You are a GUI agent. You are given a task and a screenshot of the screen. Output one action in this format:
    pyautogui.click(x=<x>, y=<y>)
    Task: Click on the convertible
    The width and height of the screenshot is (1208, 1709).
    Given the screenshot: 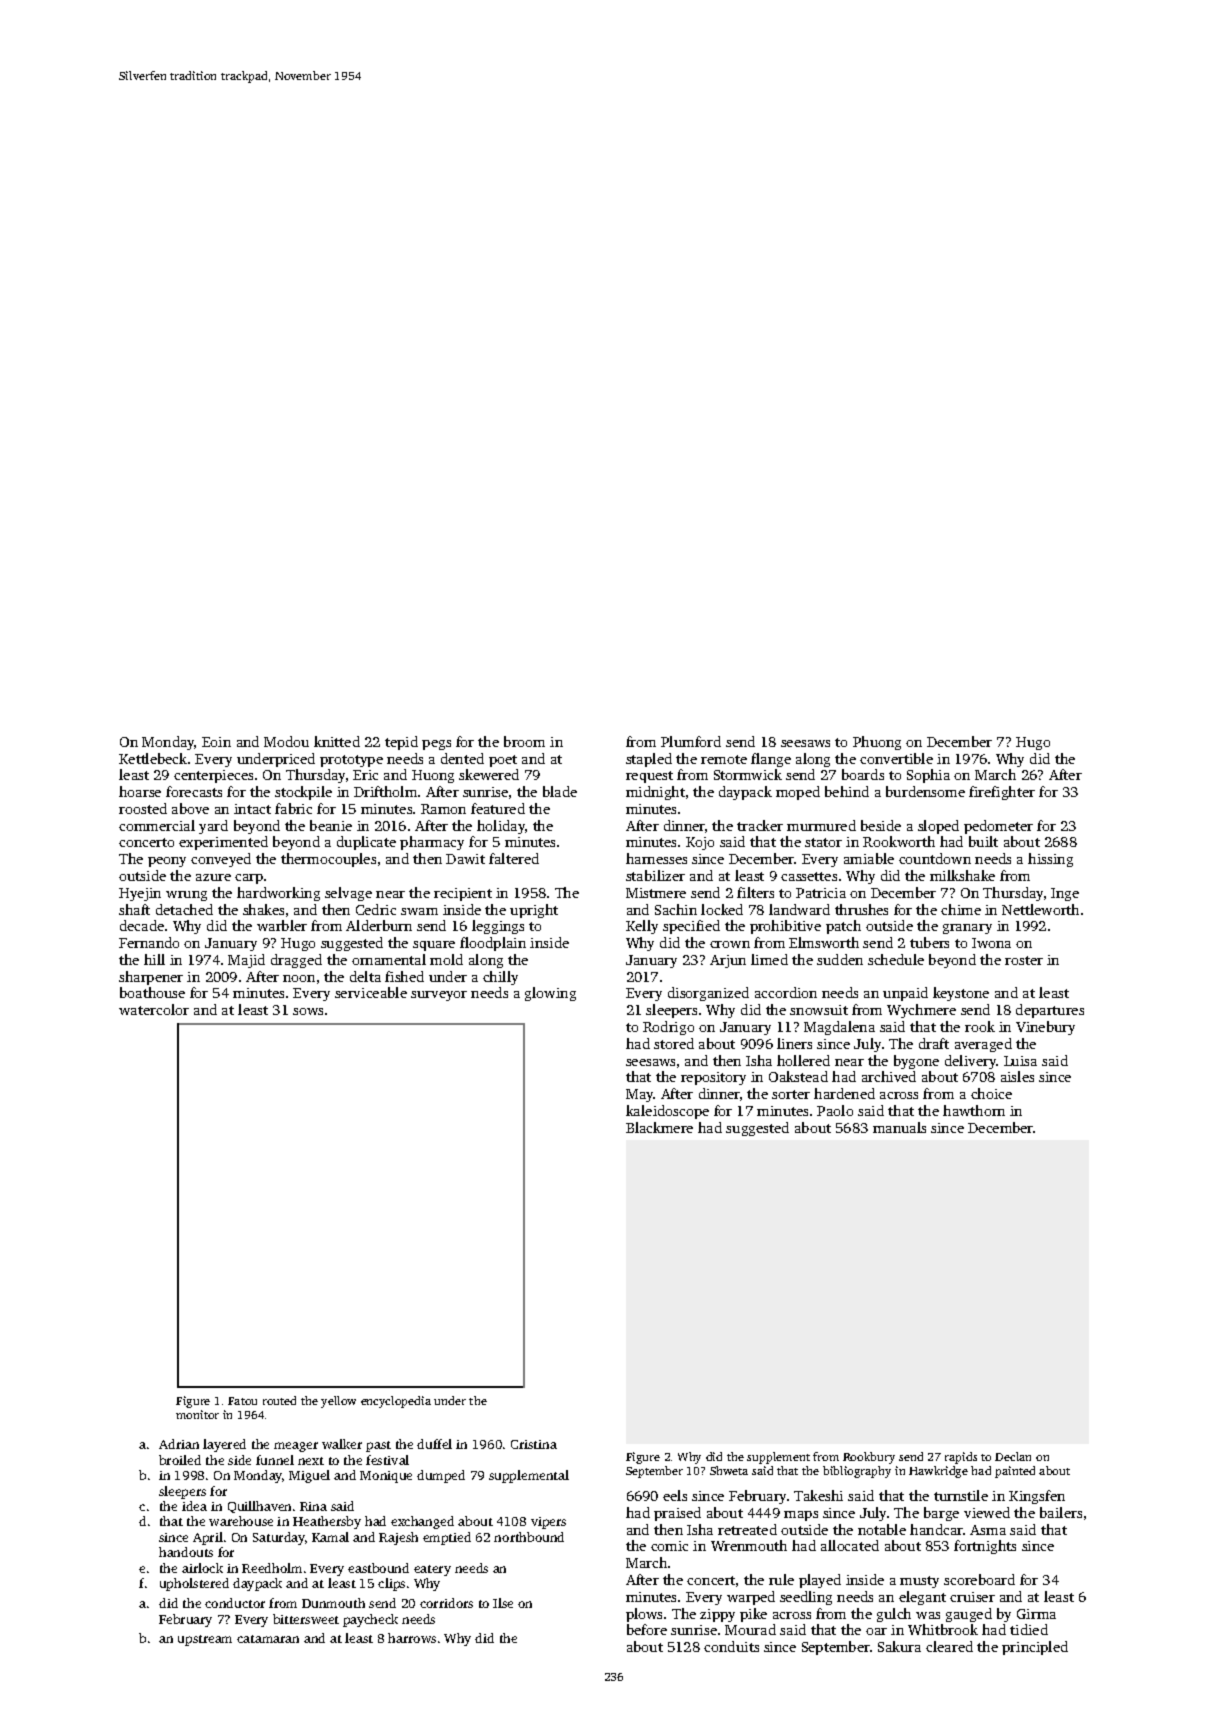 What is the action you would take?
    pyautogui.click(x=896, y=758)
